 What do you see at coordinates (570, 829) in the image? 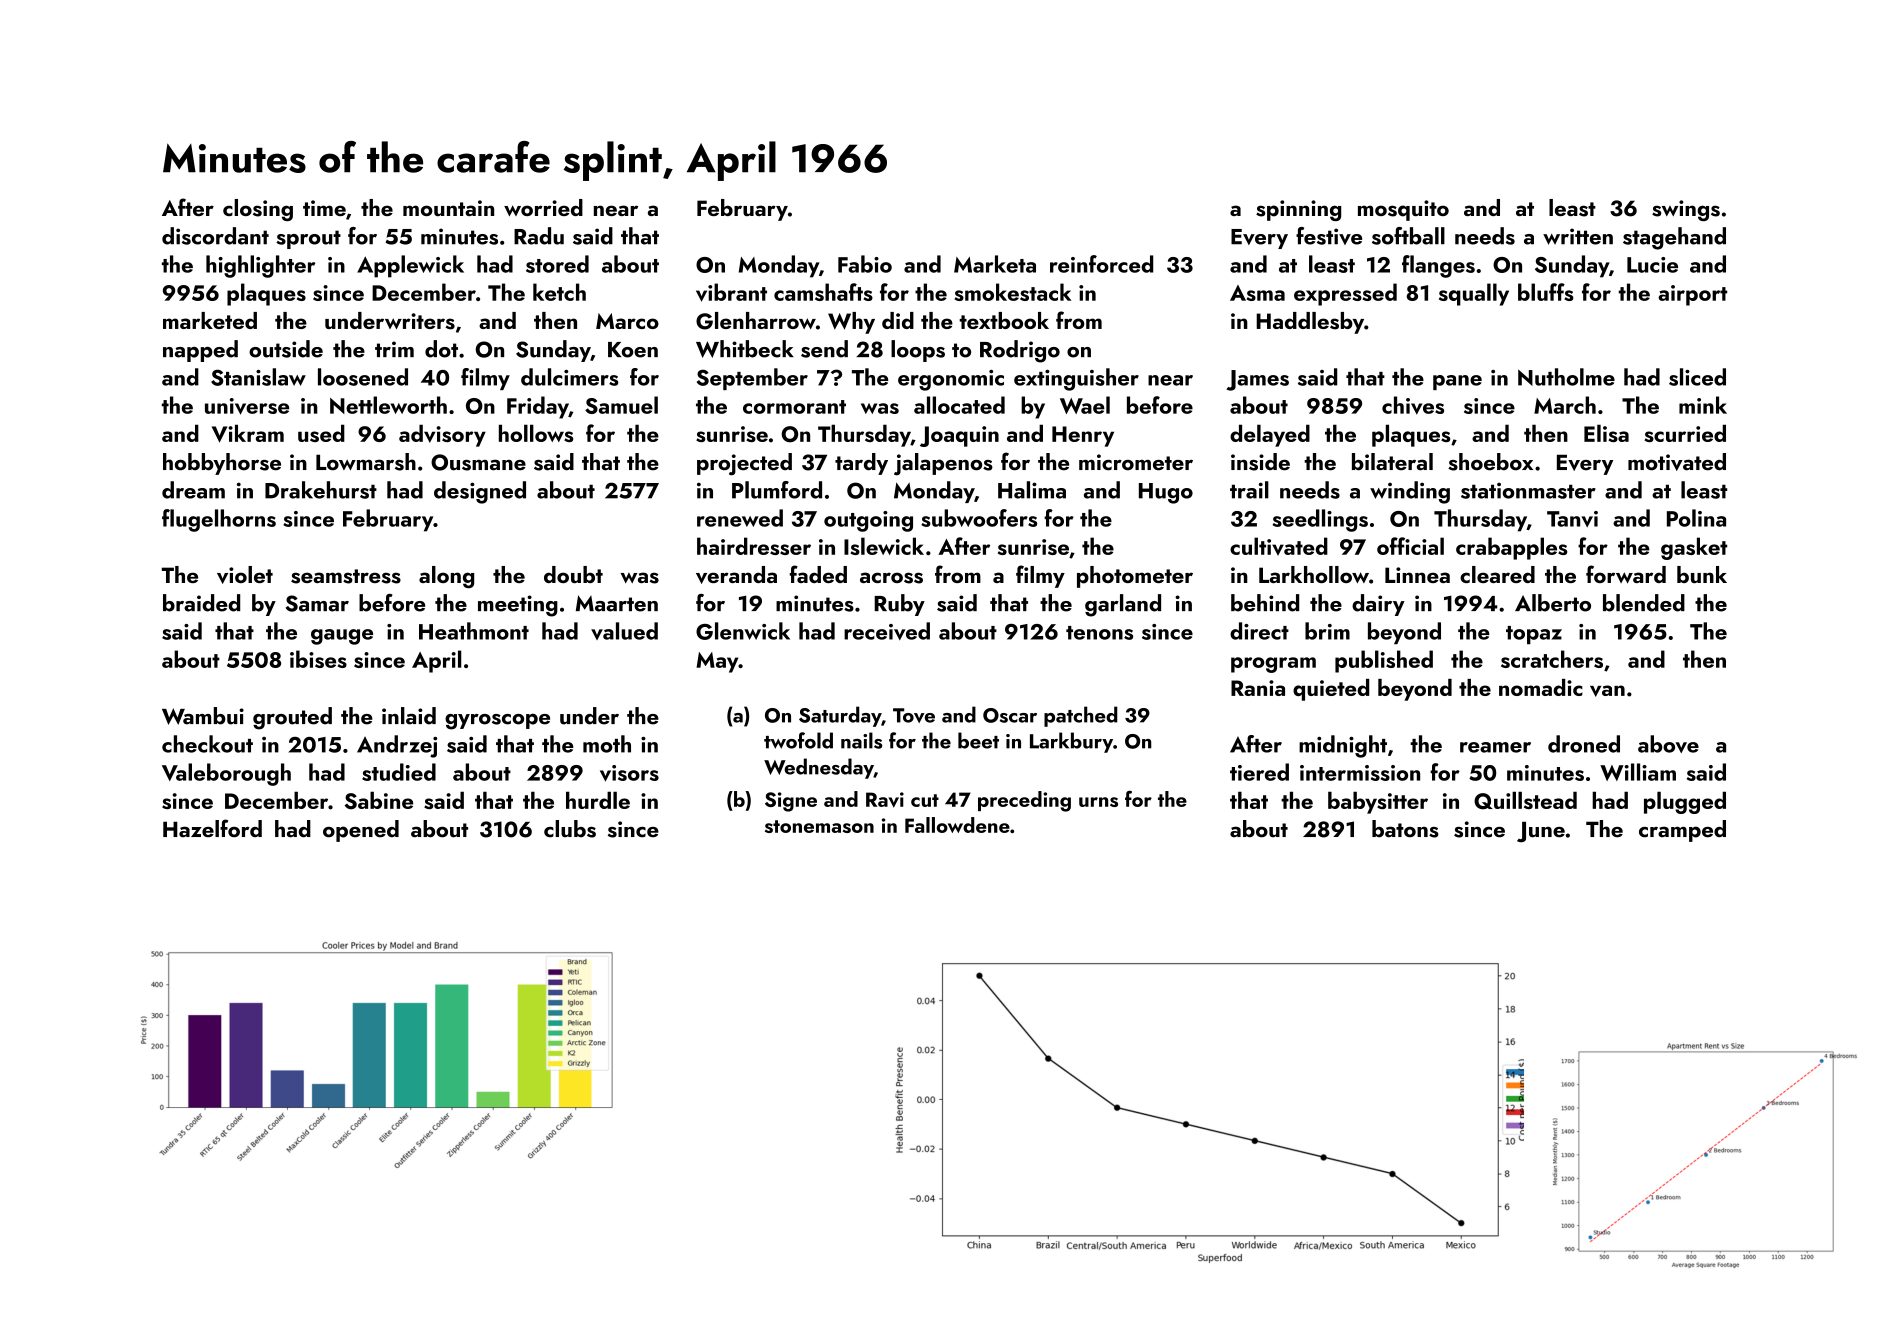
I see `clubs` at bounding box center [570, 829].
